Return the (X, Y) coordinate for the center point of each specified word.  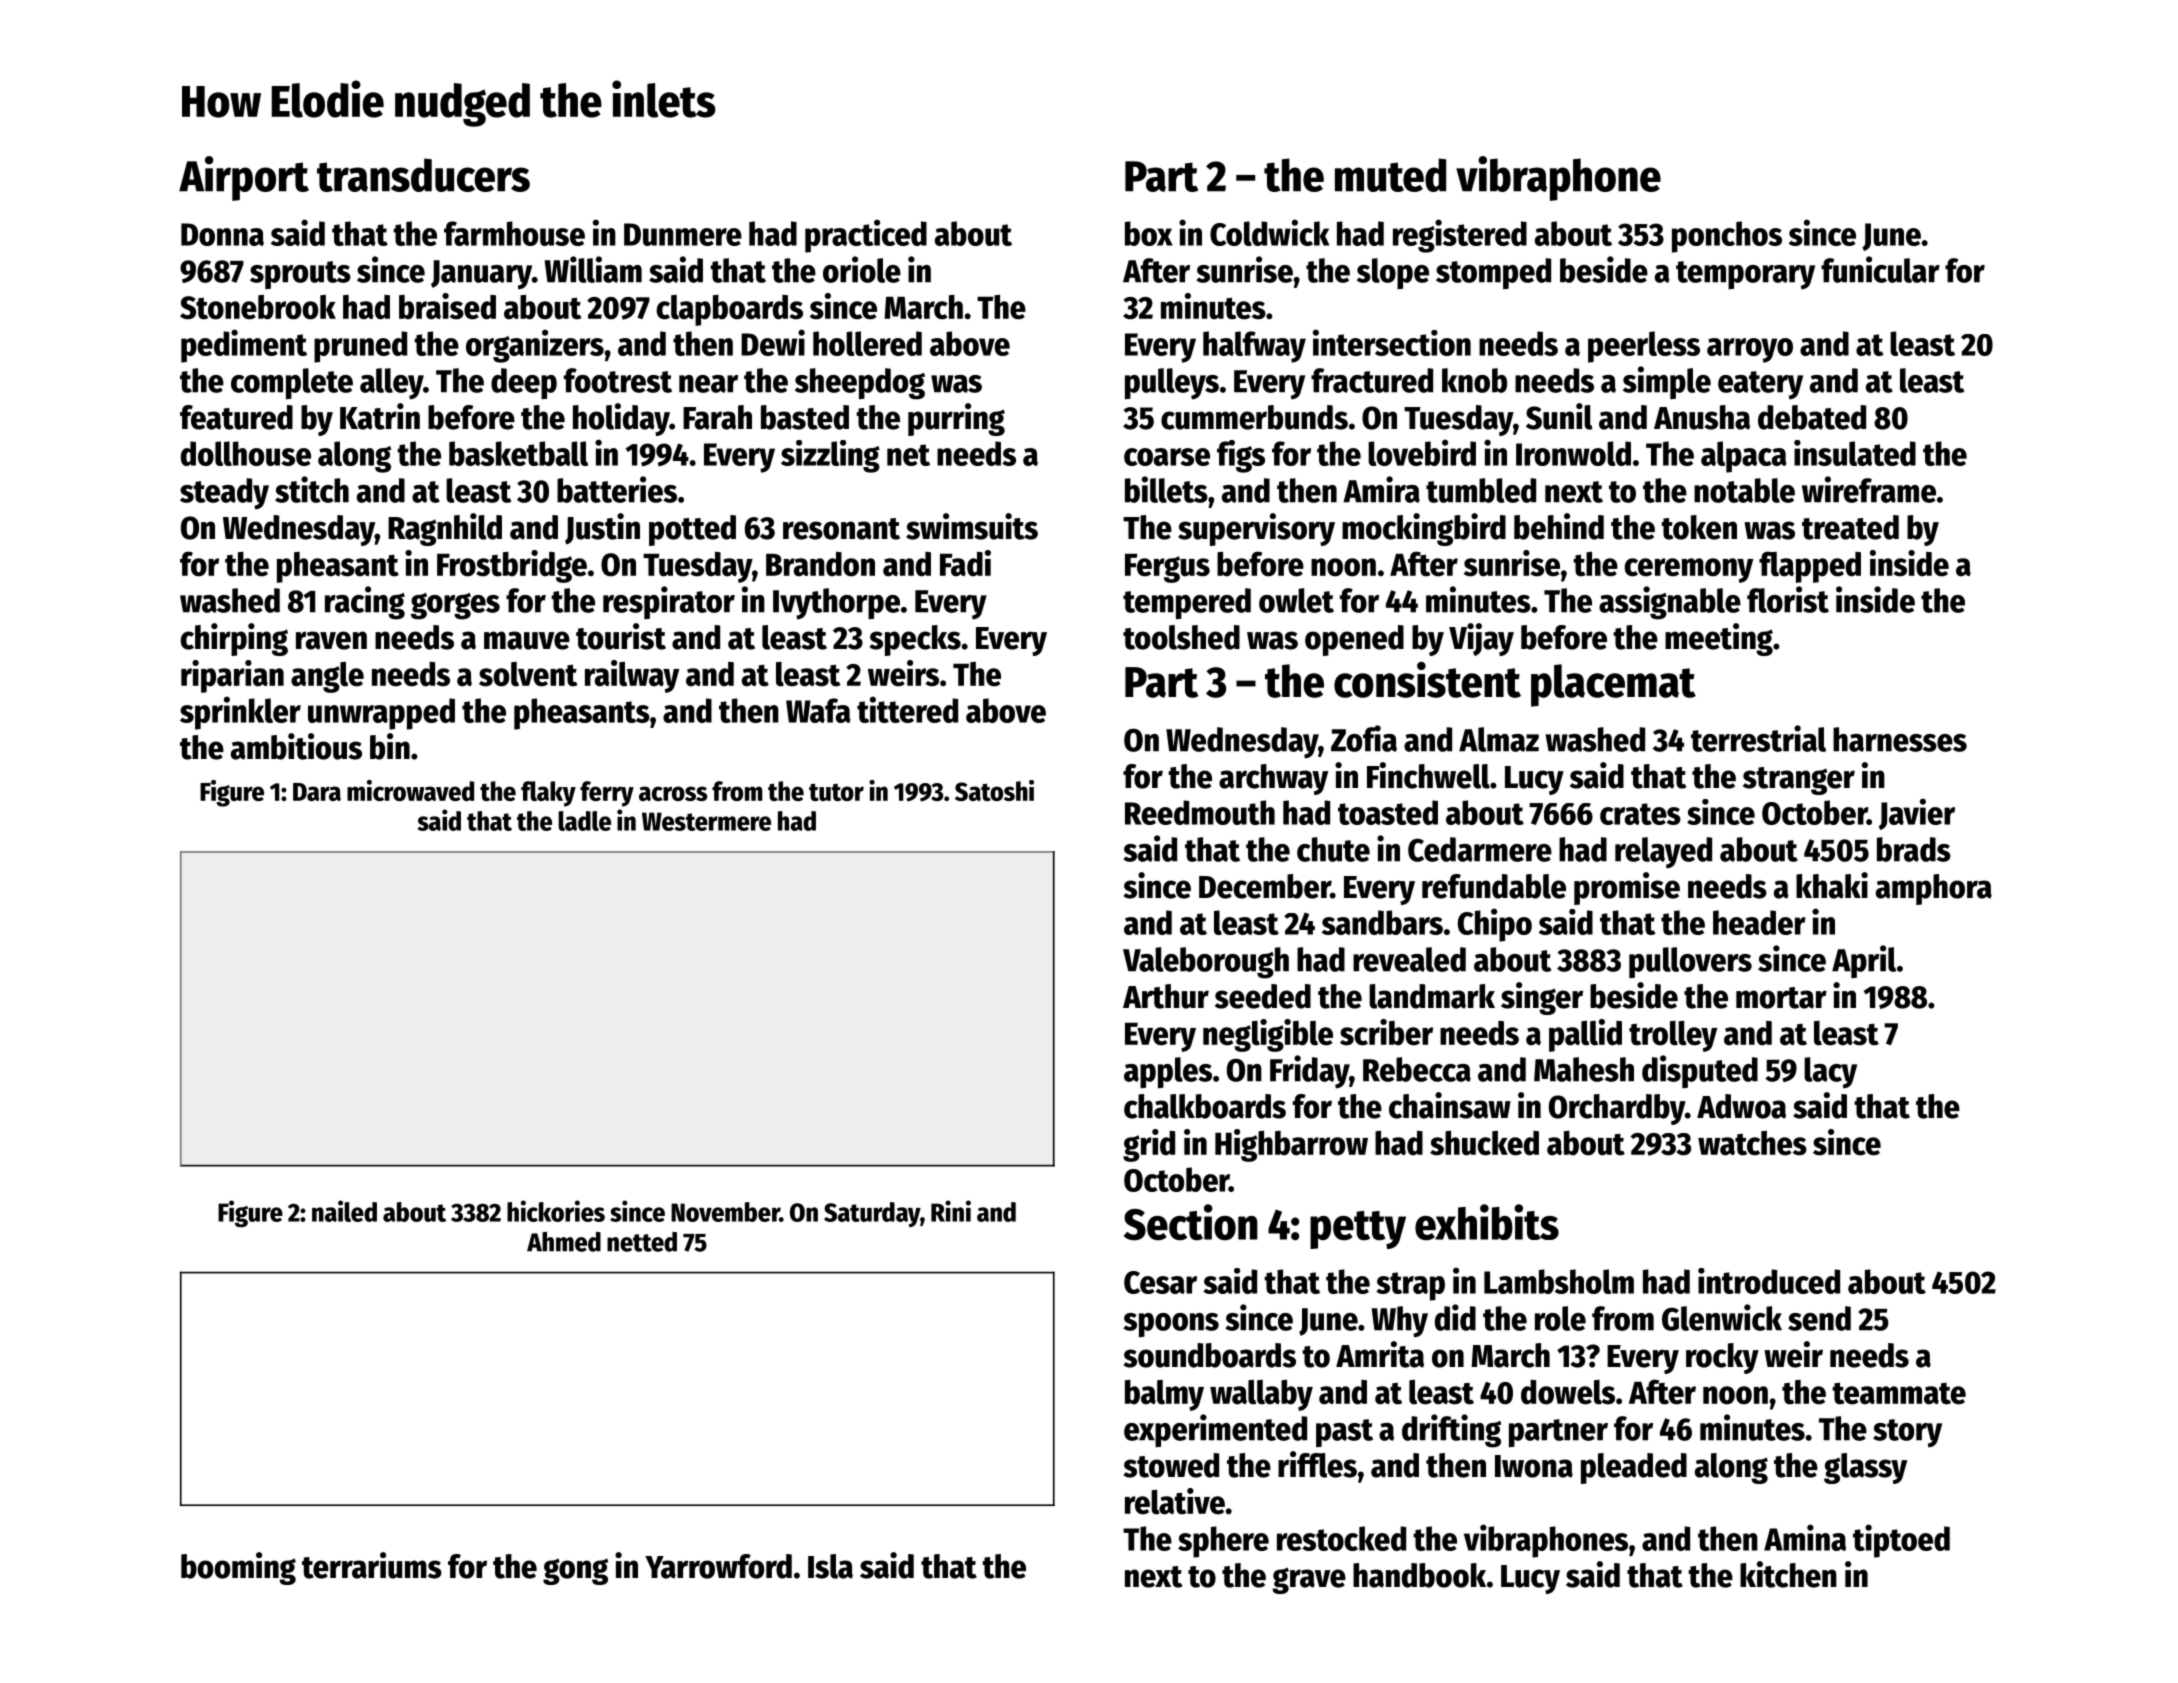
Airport (244, 178)
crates (1640, 814)
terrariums (372, 1565)
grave (1309, 1580)
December (1265, 886)
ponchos (1727, 237)
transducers (423, 175)
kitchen (1788, 1574)
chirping (234, 639)
